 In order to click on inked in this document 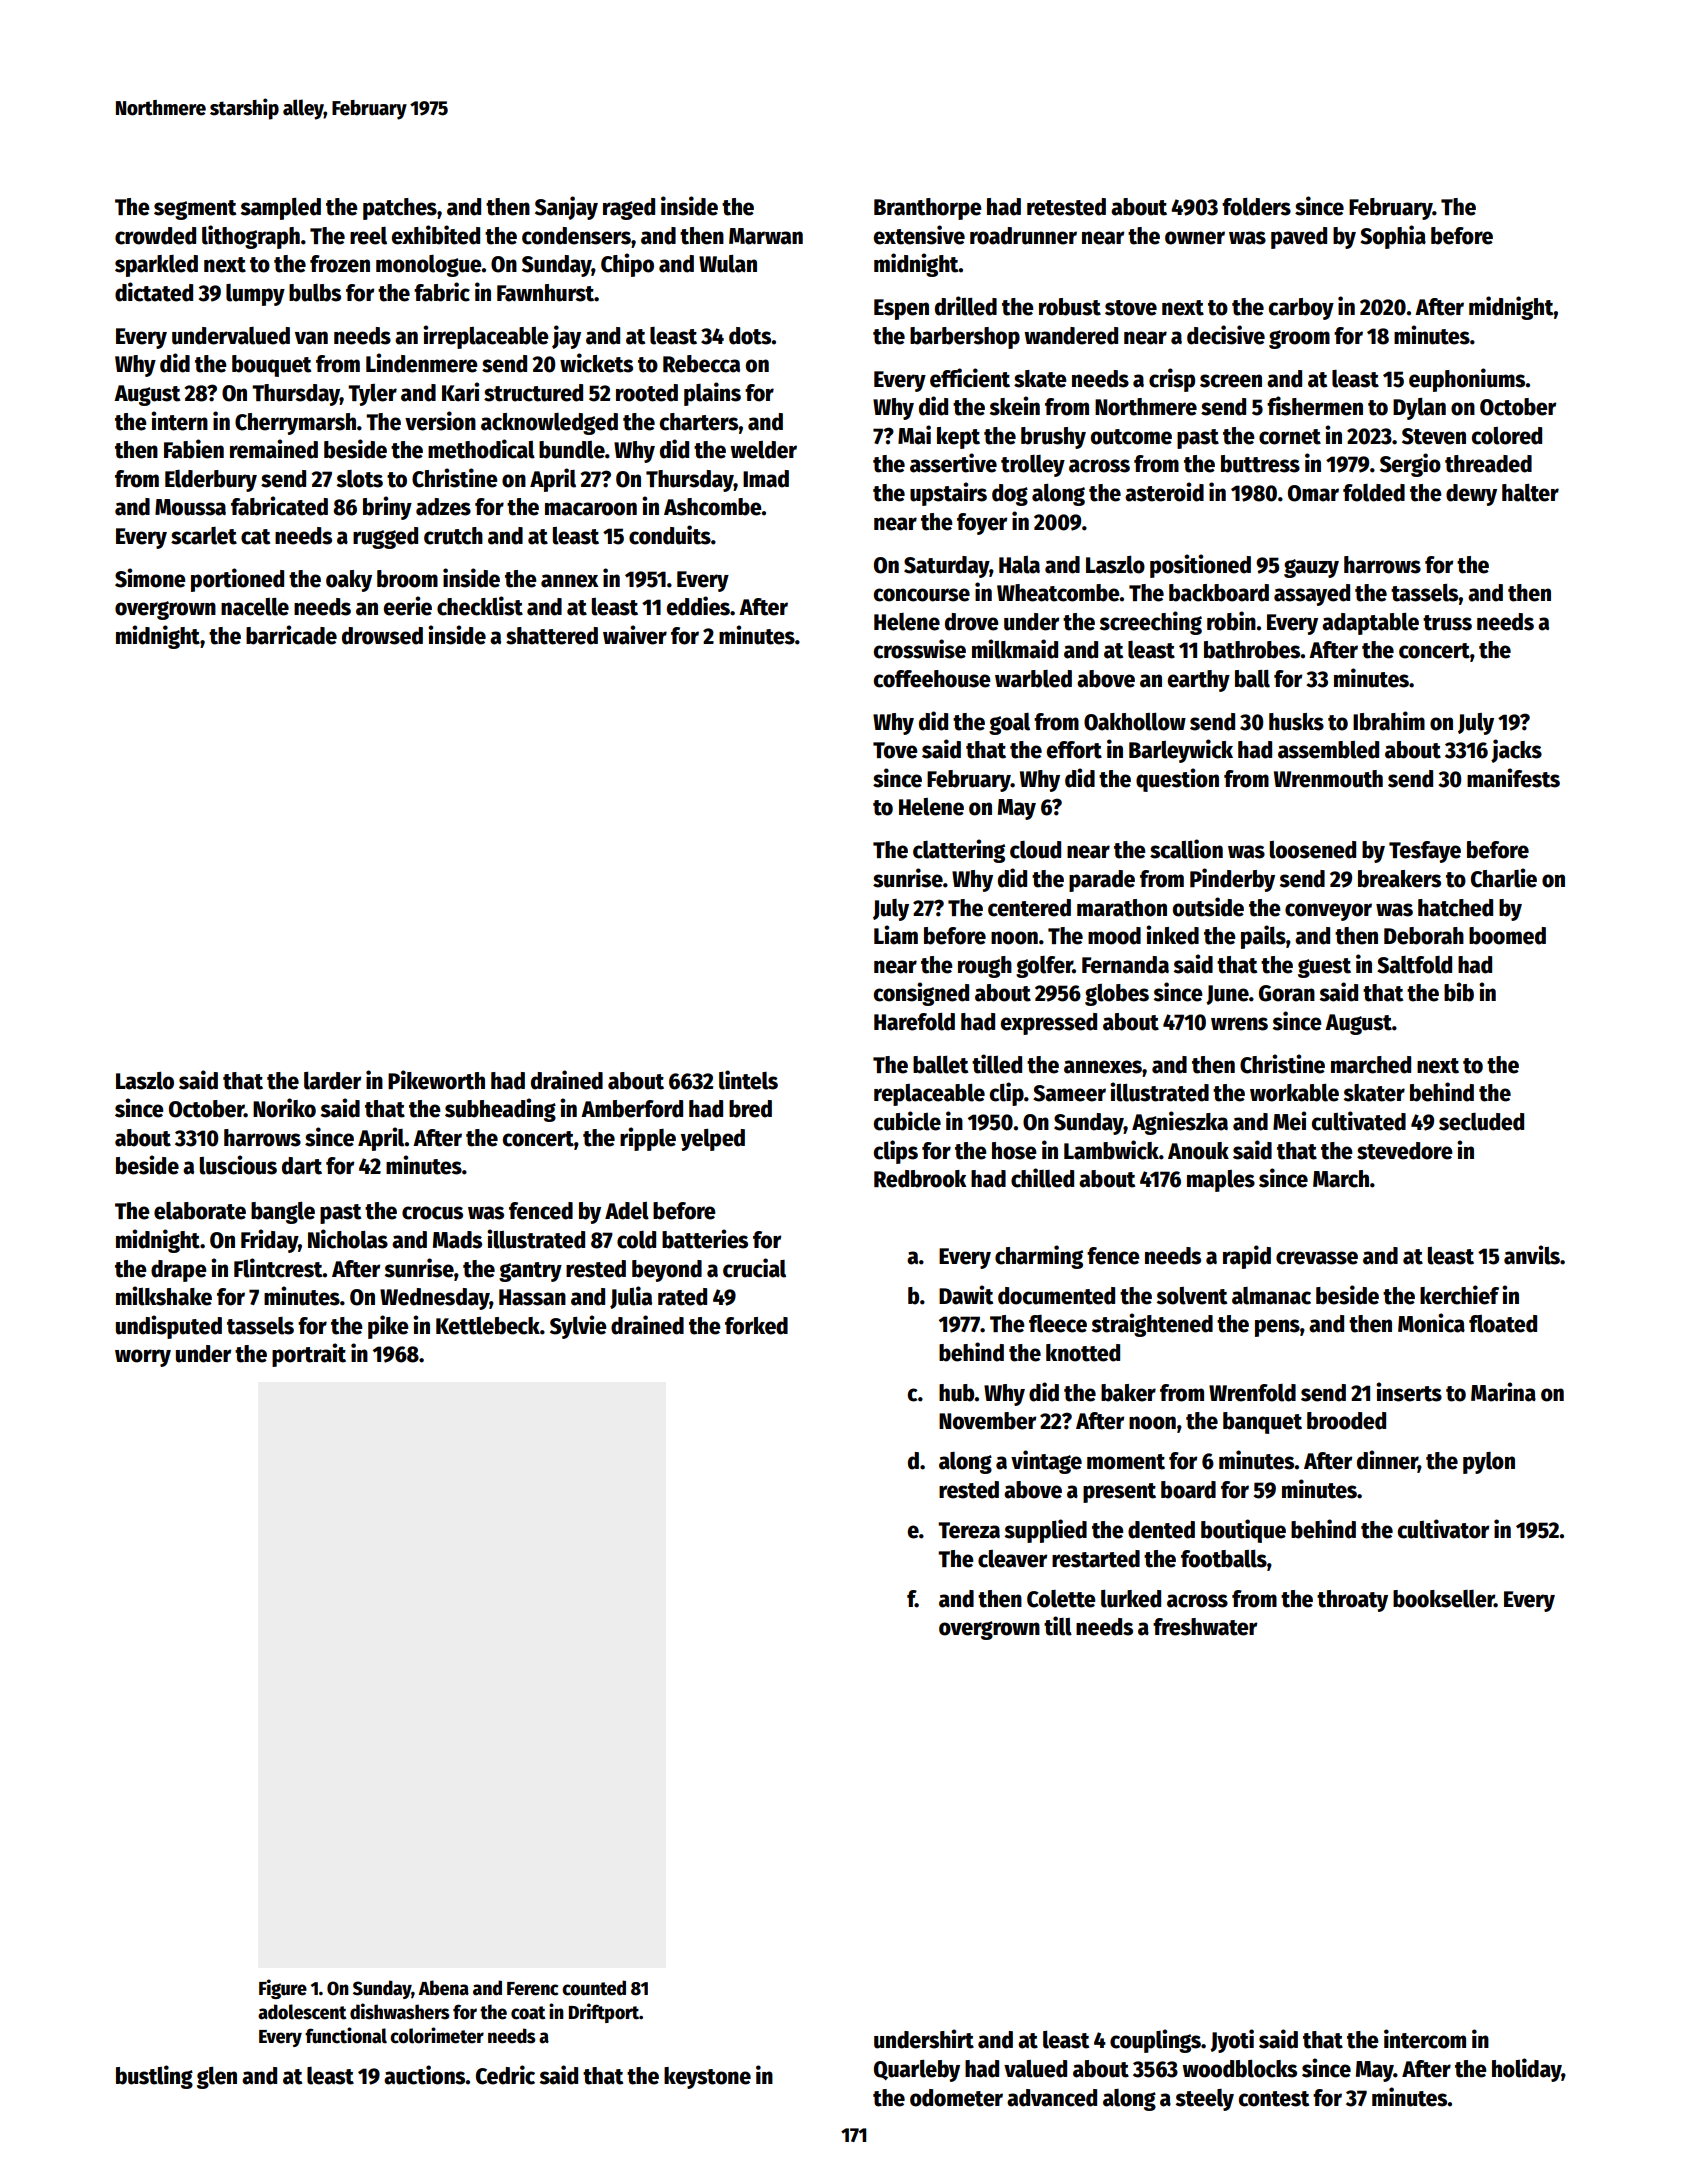, I will do `click(1172, 935)`.
